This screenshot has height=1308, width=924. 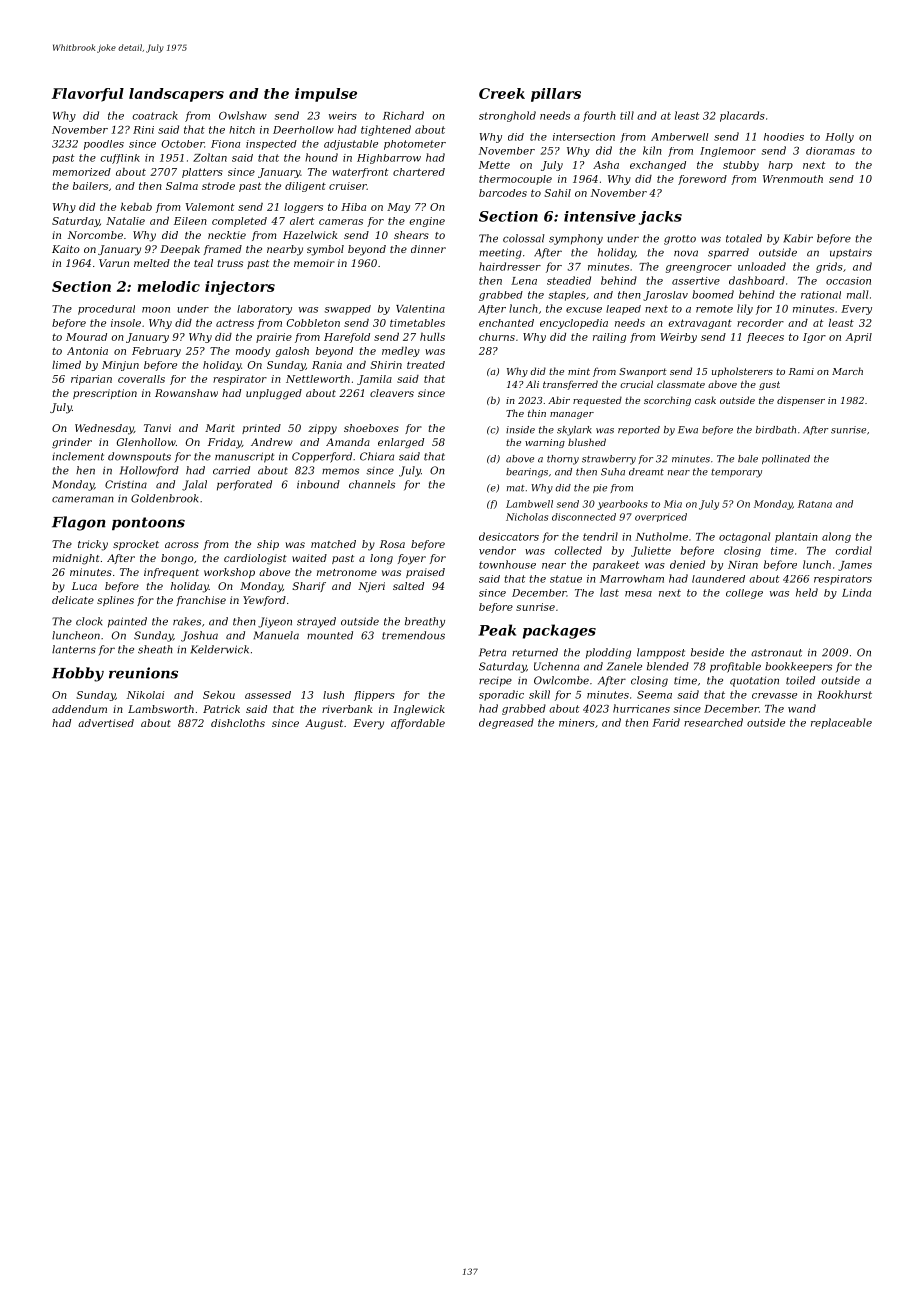 What do you see at coordinates (136, 545) in the screenshot?
I see `sprocket` at bounding box center [136, 545].
